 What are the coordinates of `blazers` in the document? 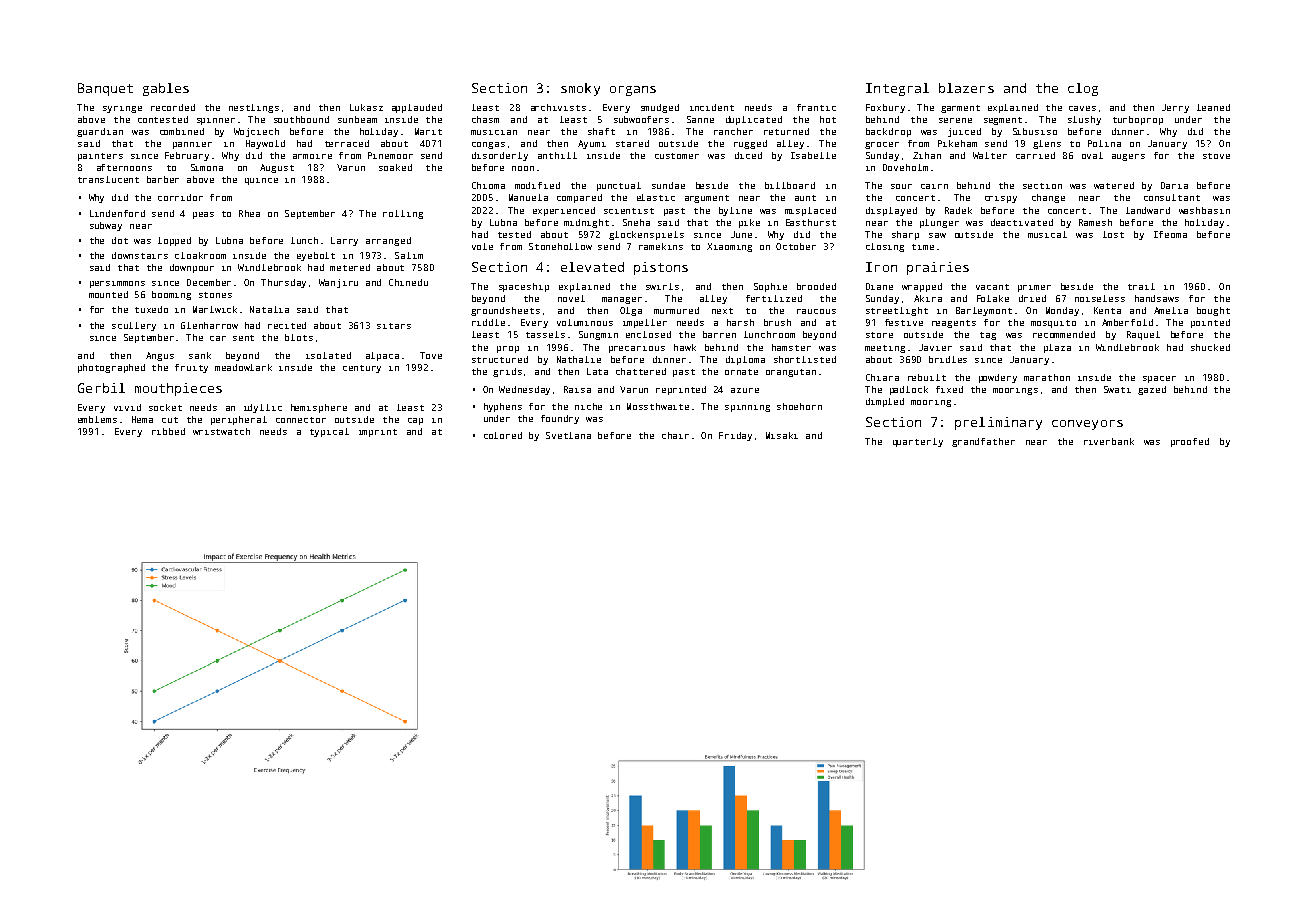 It's located at (966, 88).
